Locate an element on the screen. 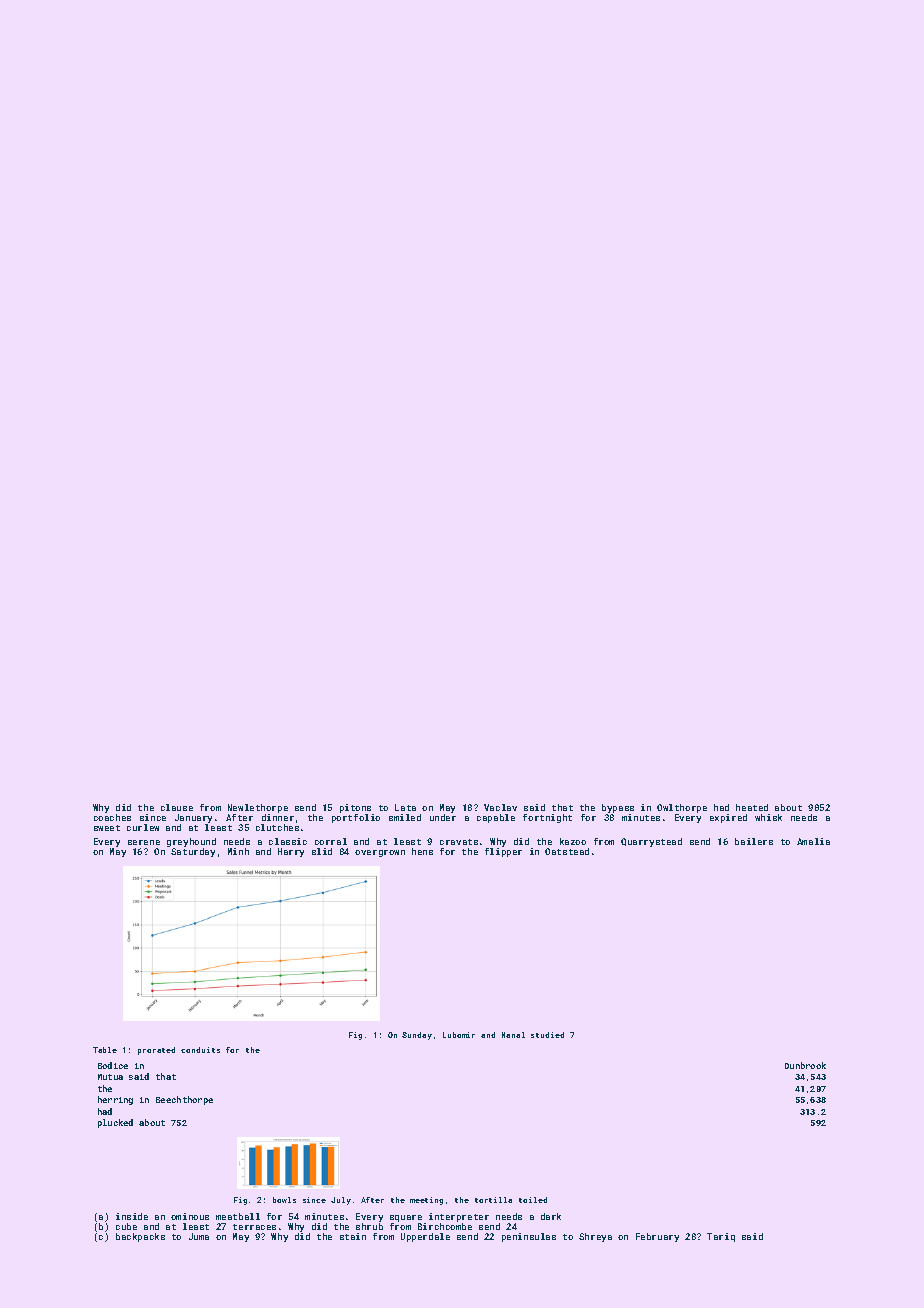 This screenshot has height=1308, width=924. Dunbrook is located at coordinates (805, 1065).
